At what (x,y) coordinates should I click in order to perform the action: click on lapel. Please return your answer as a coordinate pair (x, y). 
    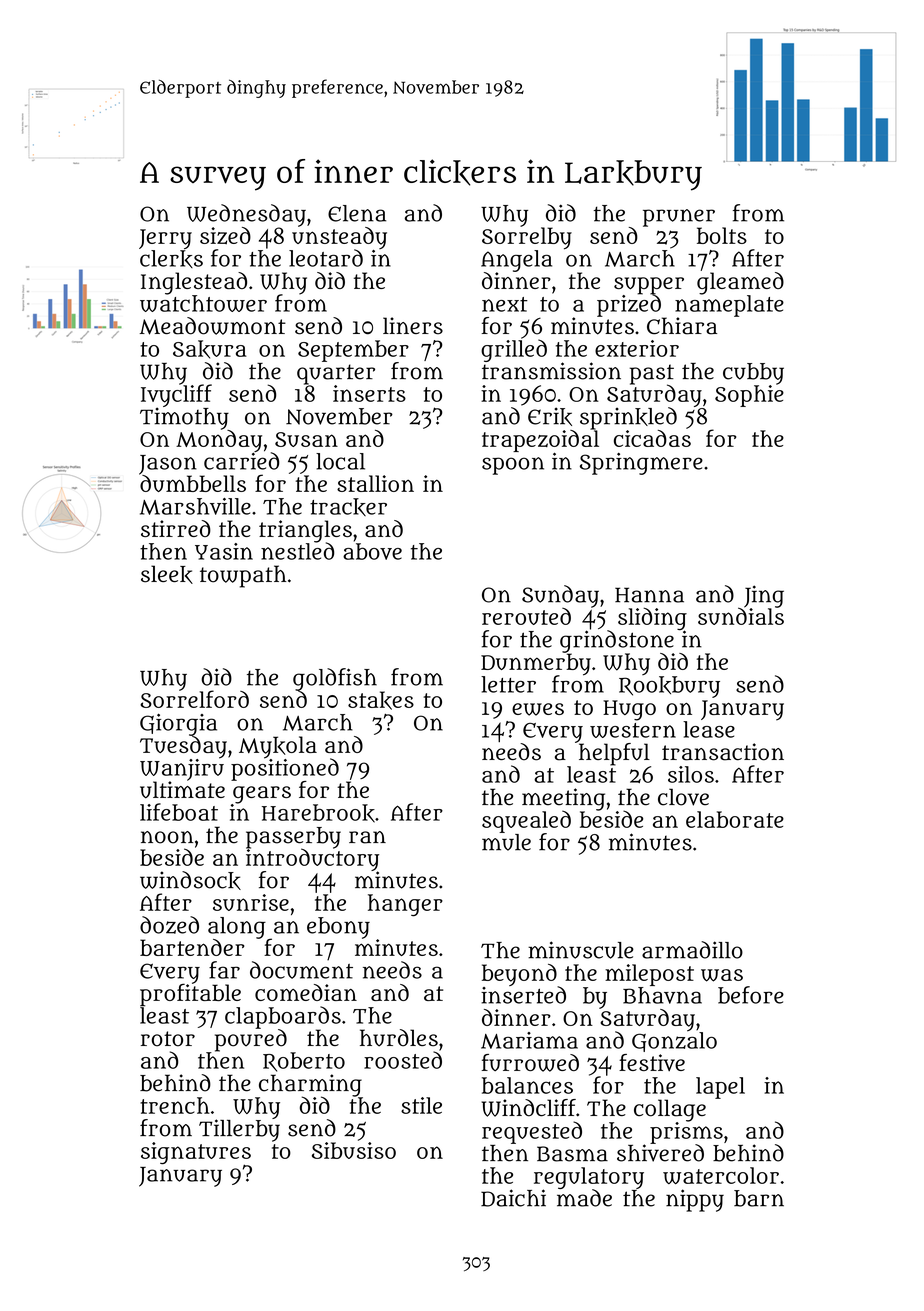
    Looking at the image, I should click on (720, 1088).
